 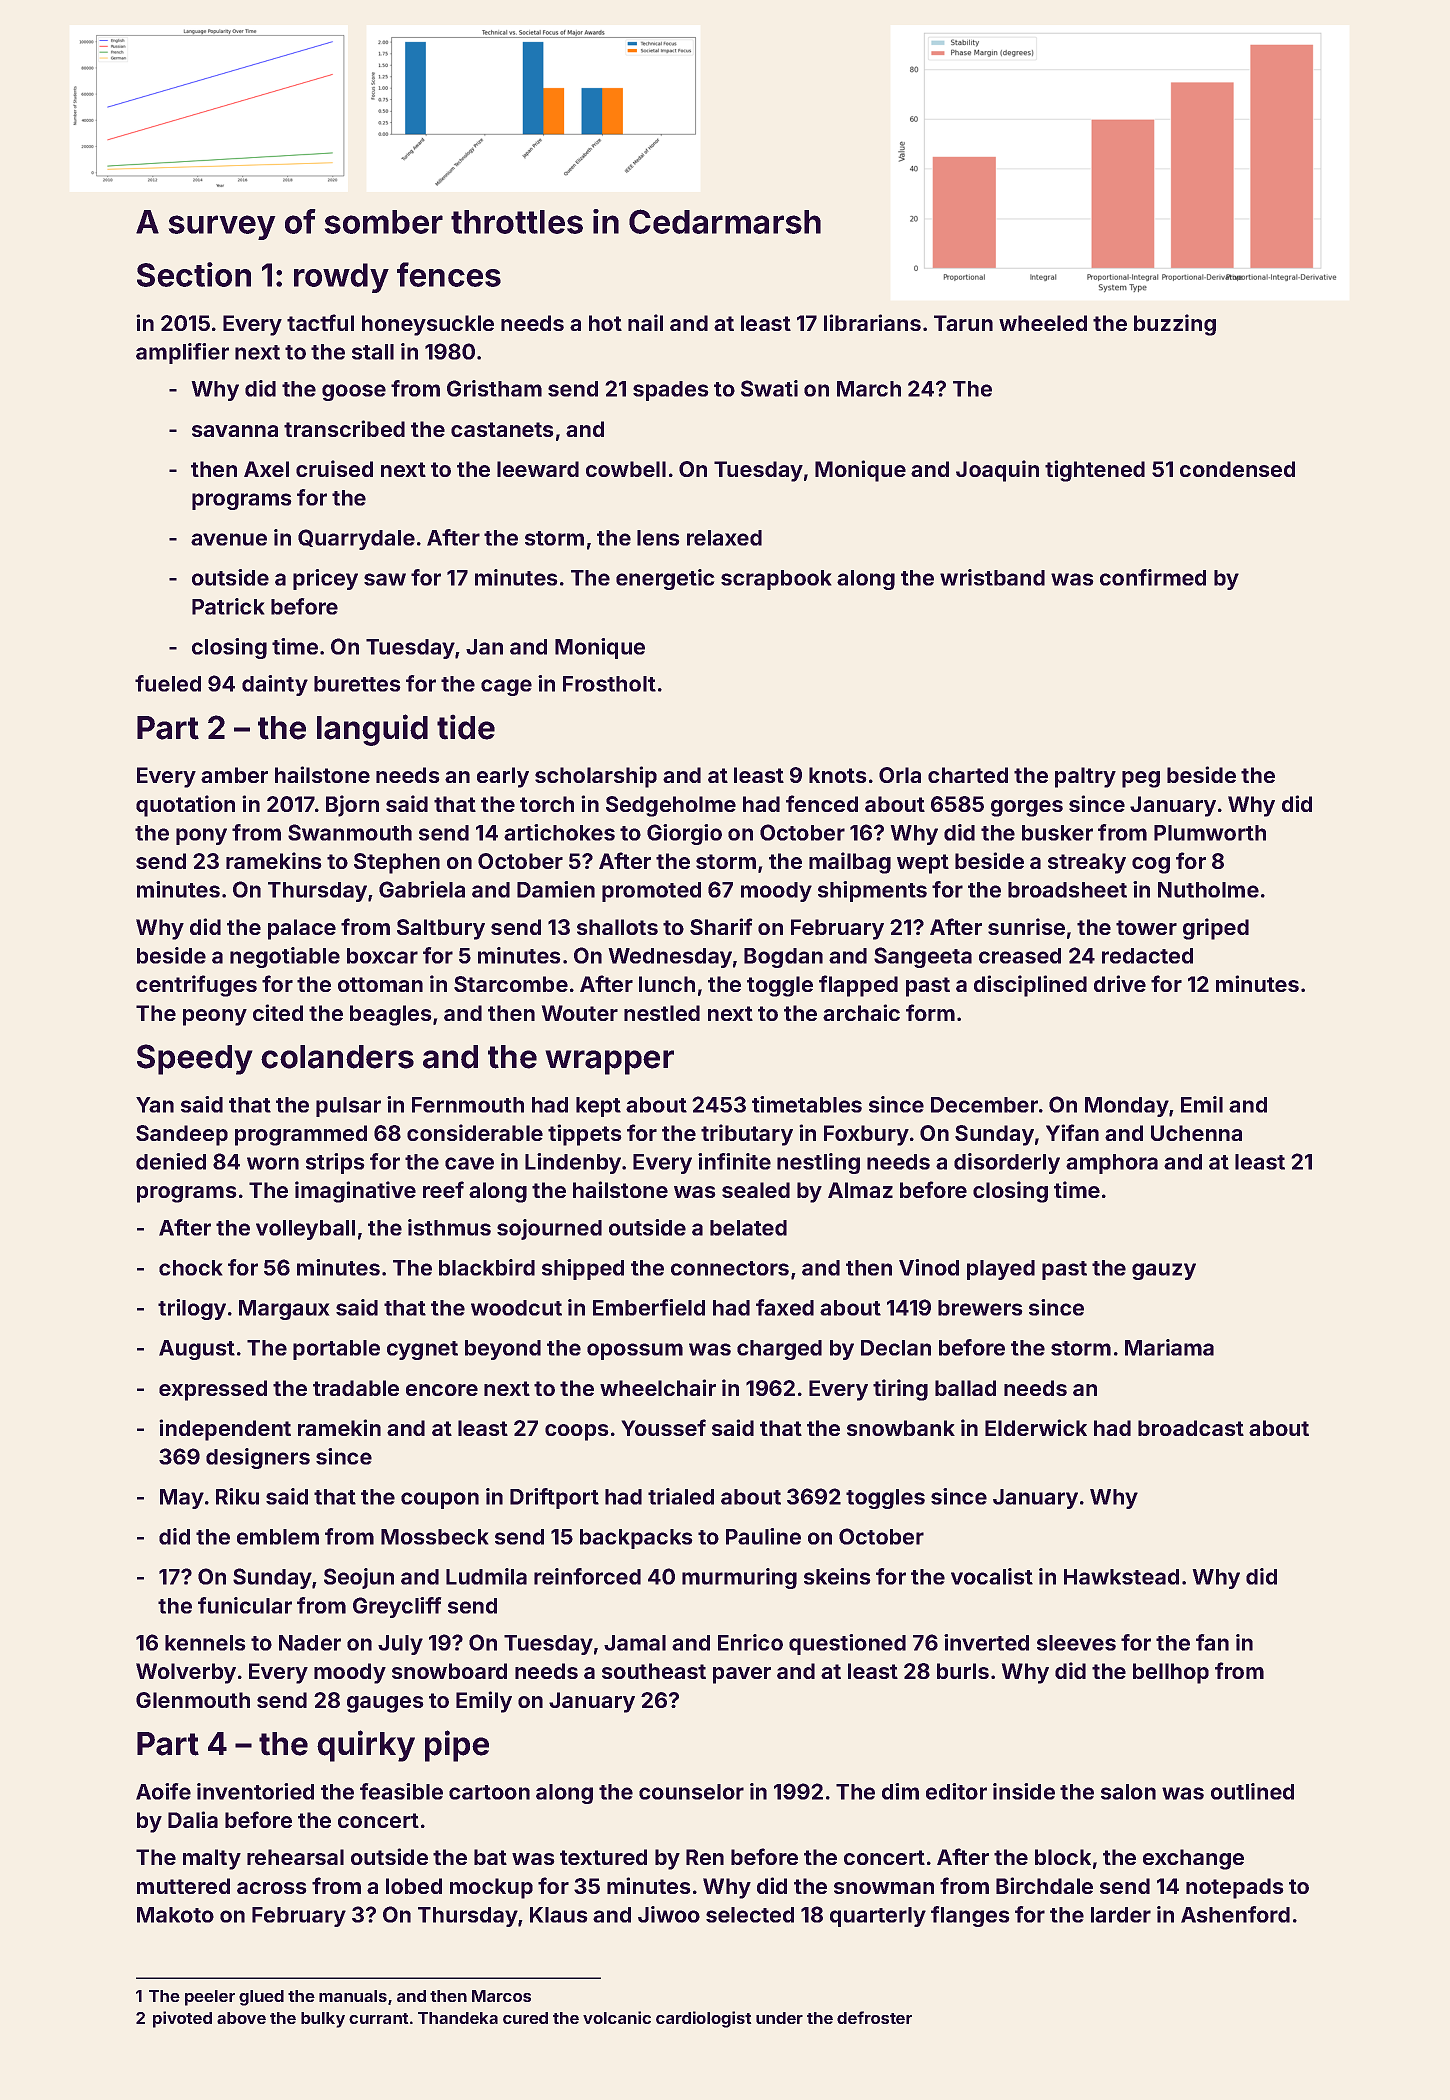 I want to click on confirmed, so click(x=1153, y=577).
